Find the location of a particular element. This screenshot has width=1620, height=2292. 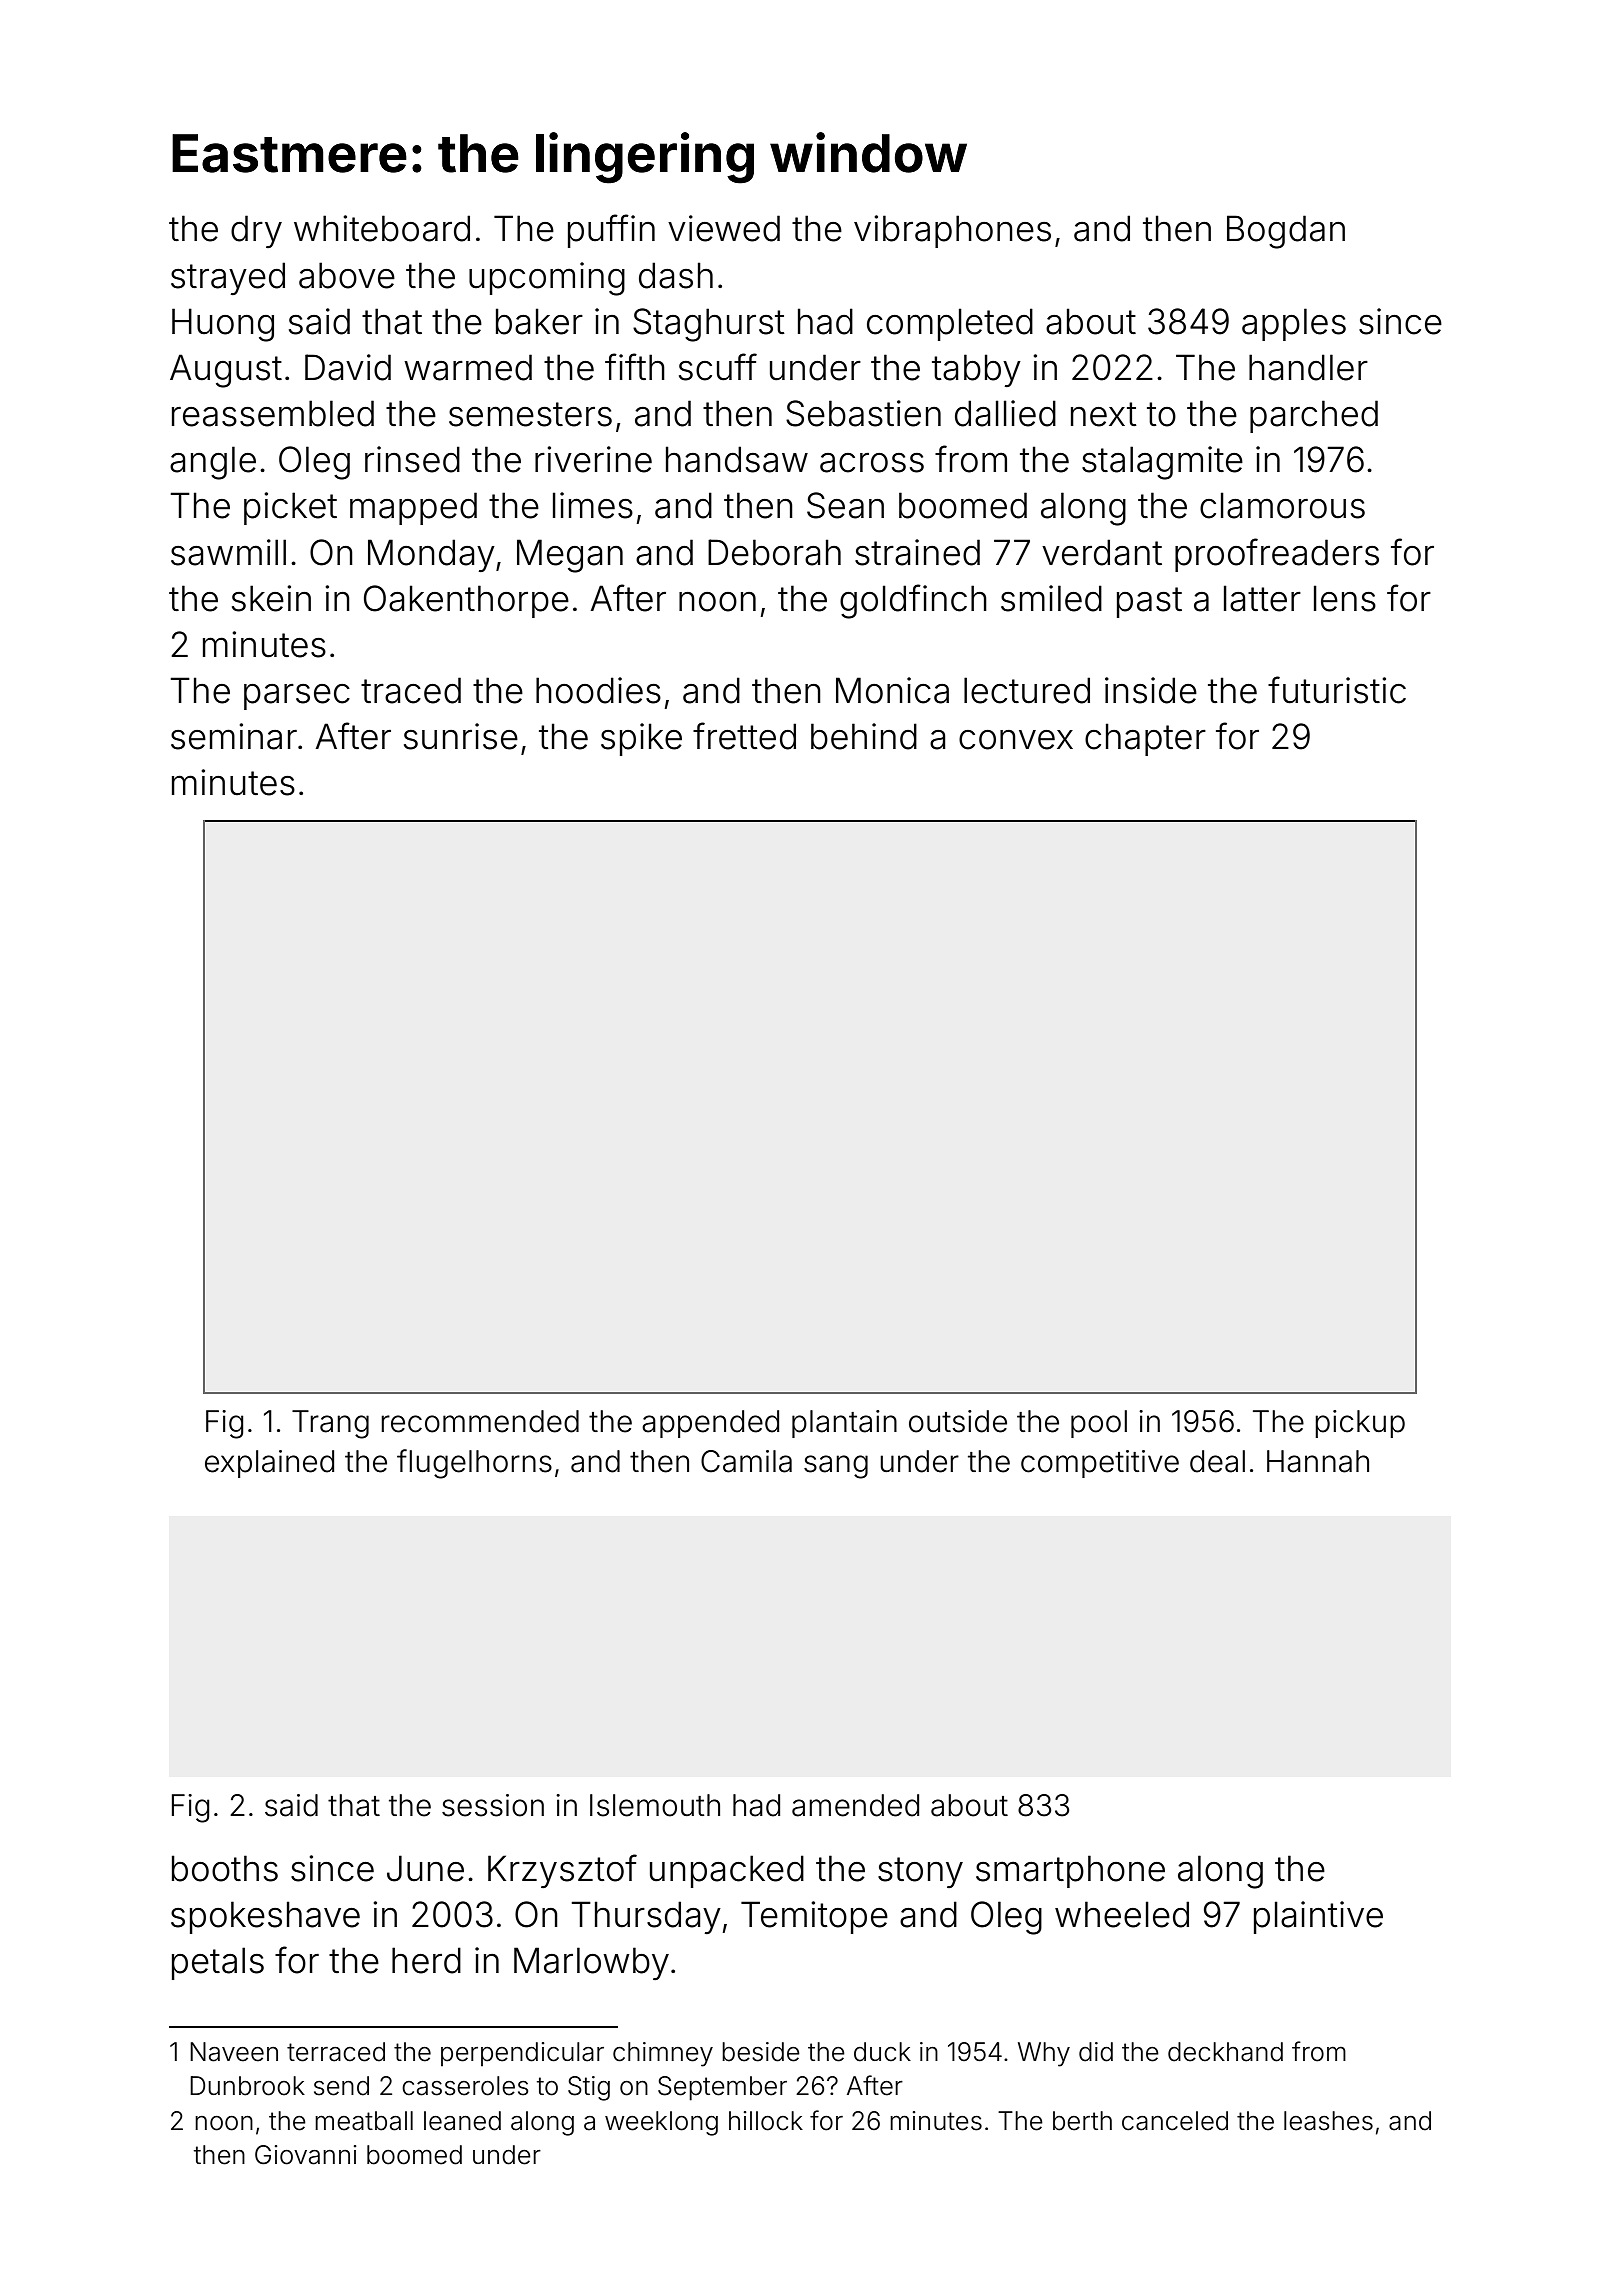

traced is located at coordinates (411, 690).
